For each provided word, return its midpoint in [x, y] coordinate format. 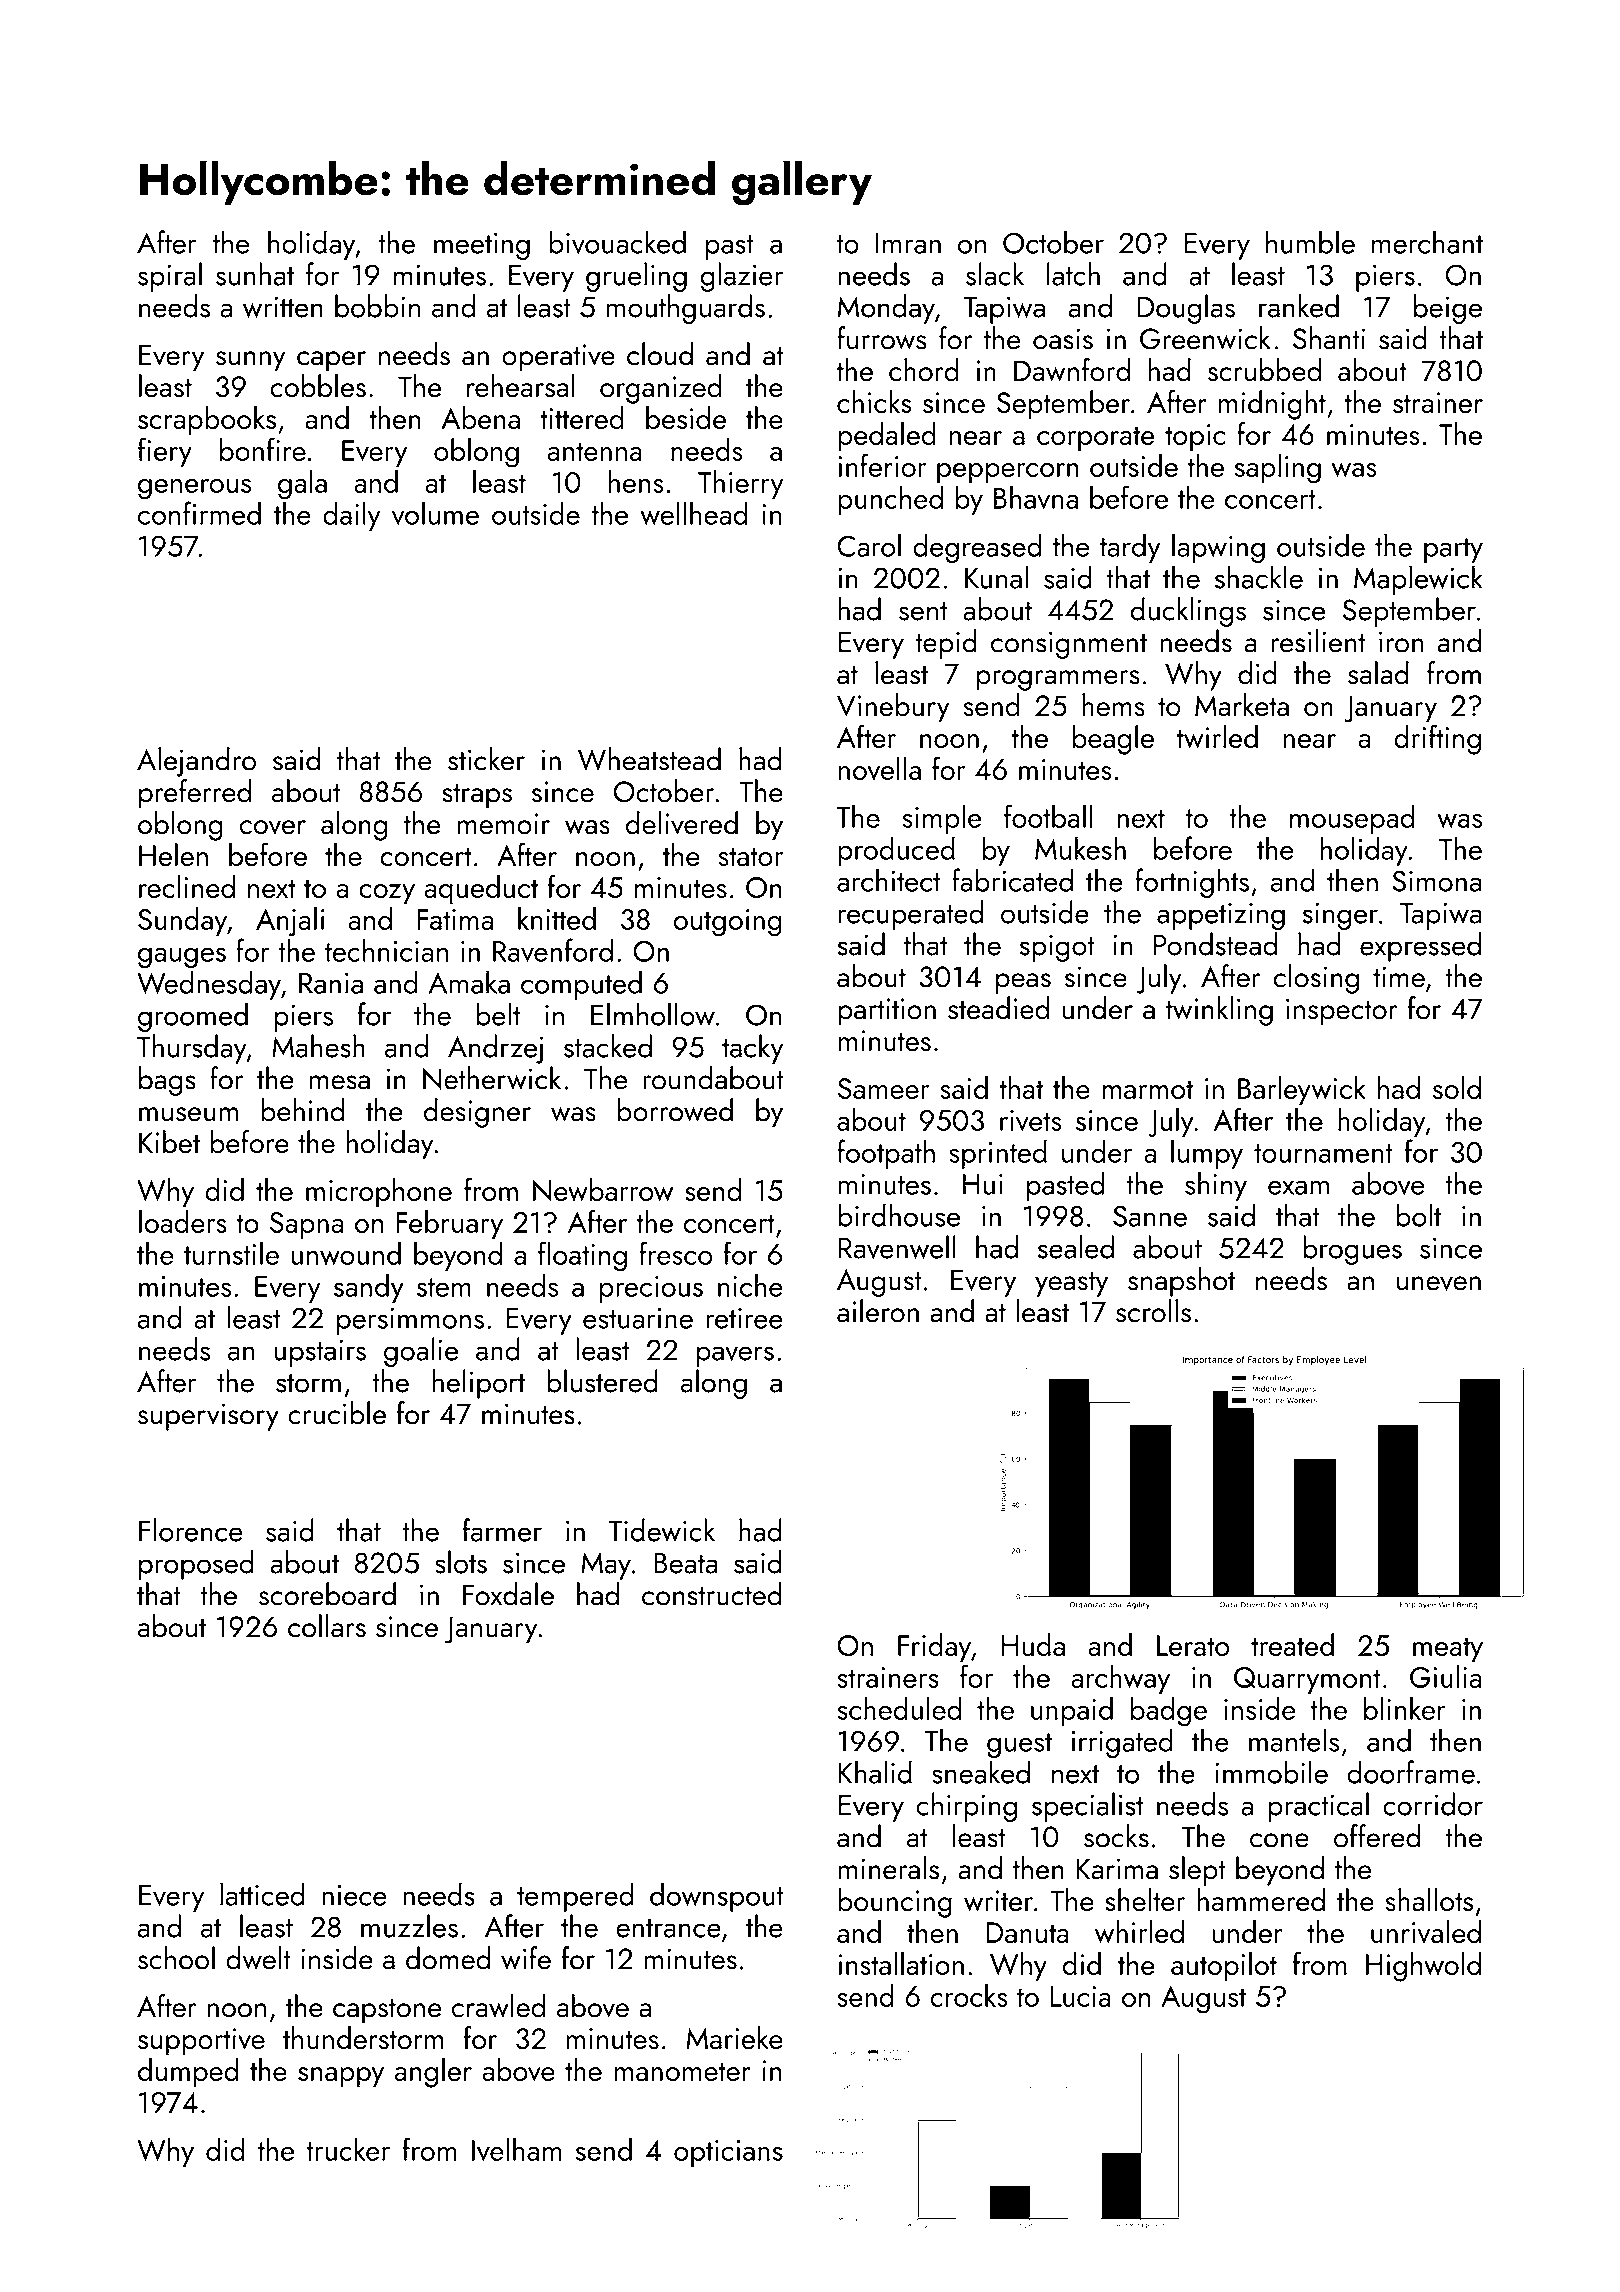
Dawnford [1072, 370]
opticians [728, 2153]
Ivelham [517, 2149]
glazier [742, 277]
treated [1292, 1644]
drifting [1437, 739]
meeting [482, 246]
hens [635, 481]
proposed [196, 1565]
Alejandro [196, 762]
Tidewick [662, 1530]
